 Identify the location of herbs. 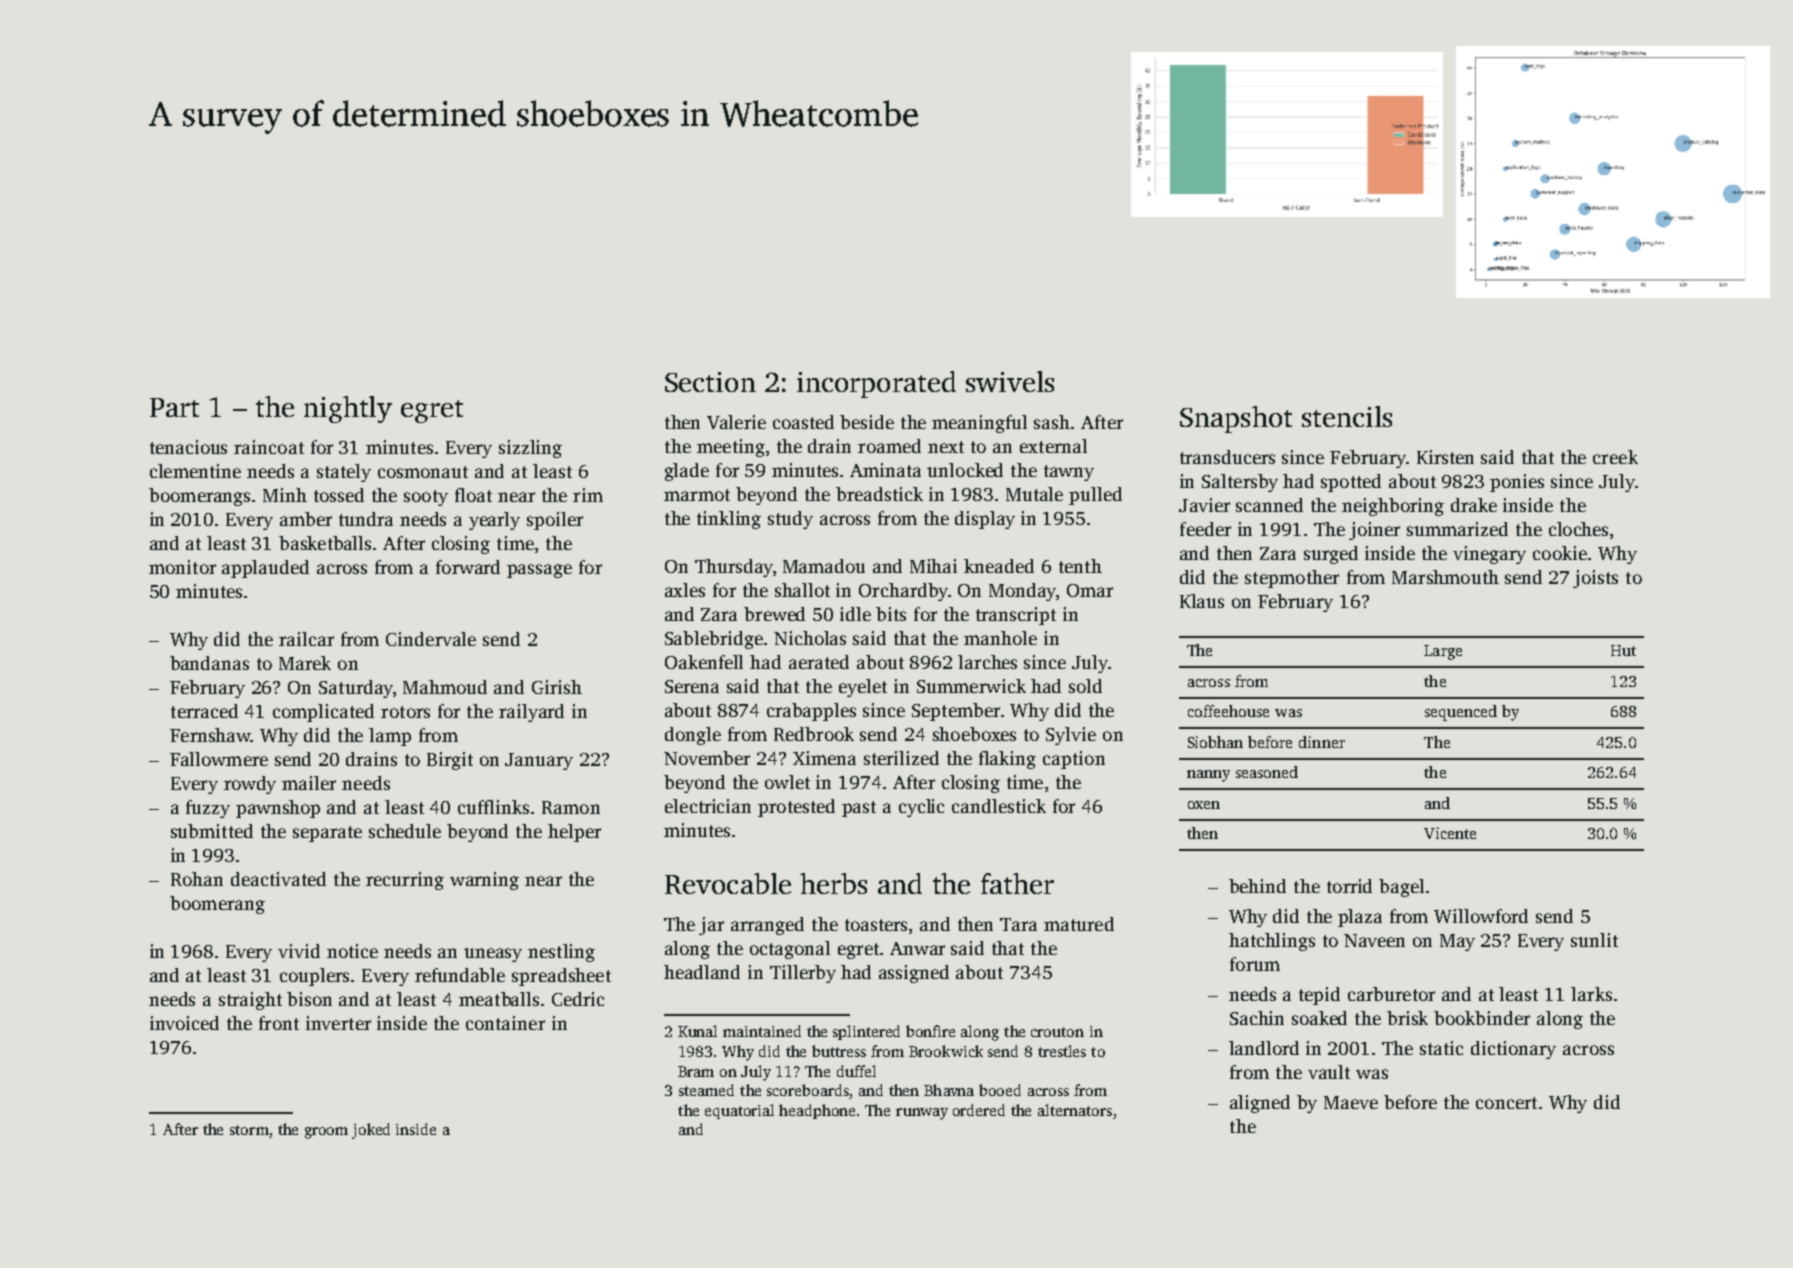
(833, 883).
